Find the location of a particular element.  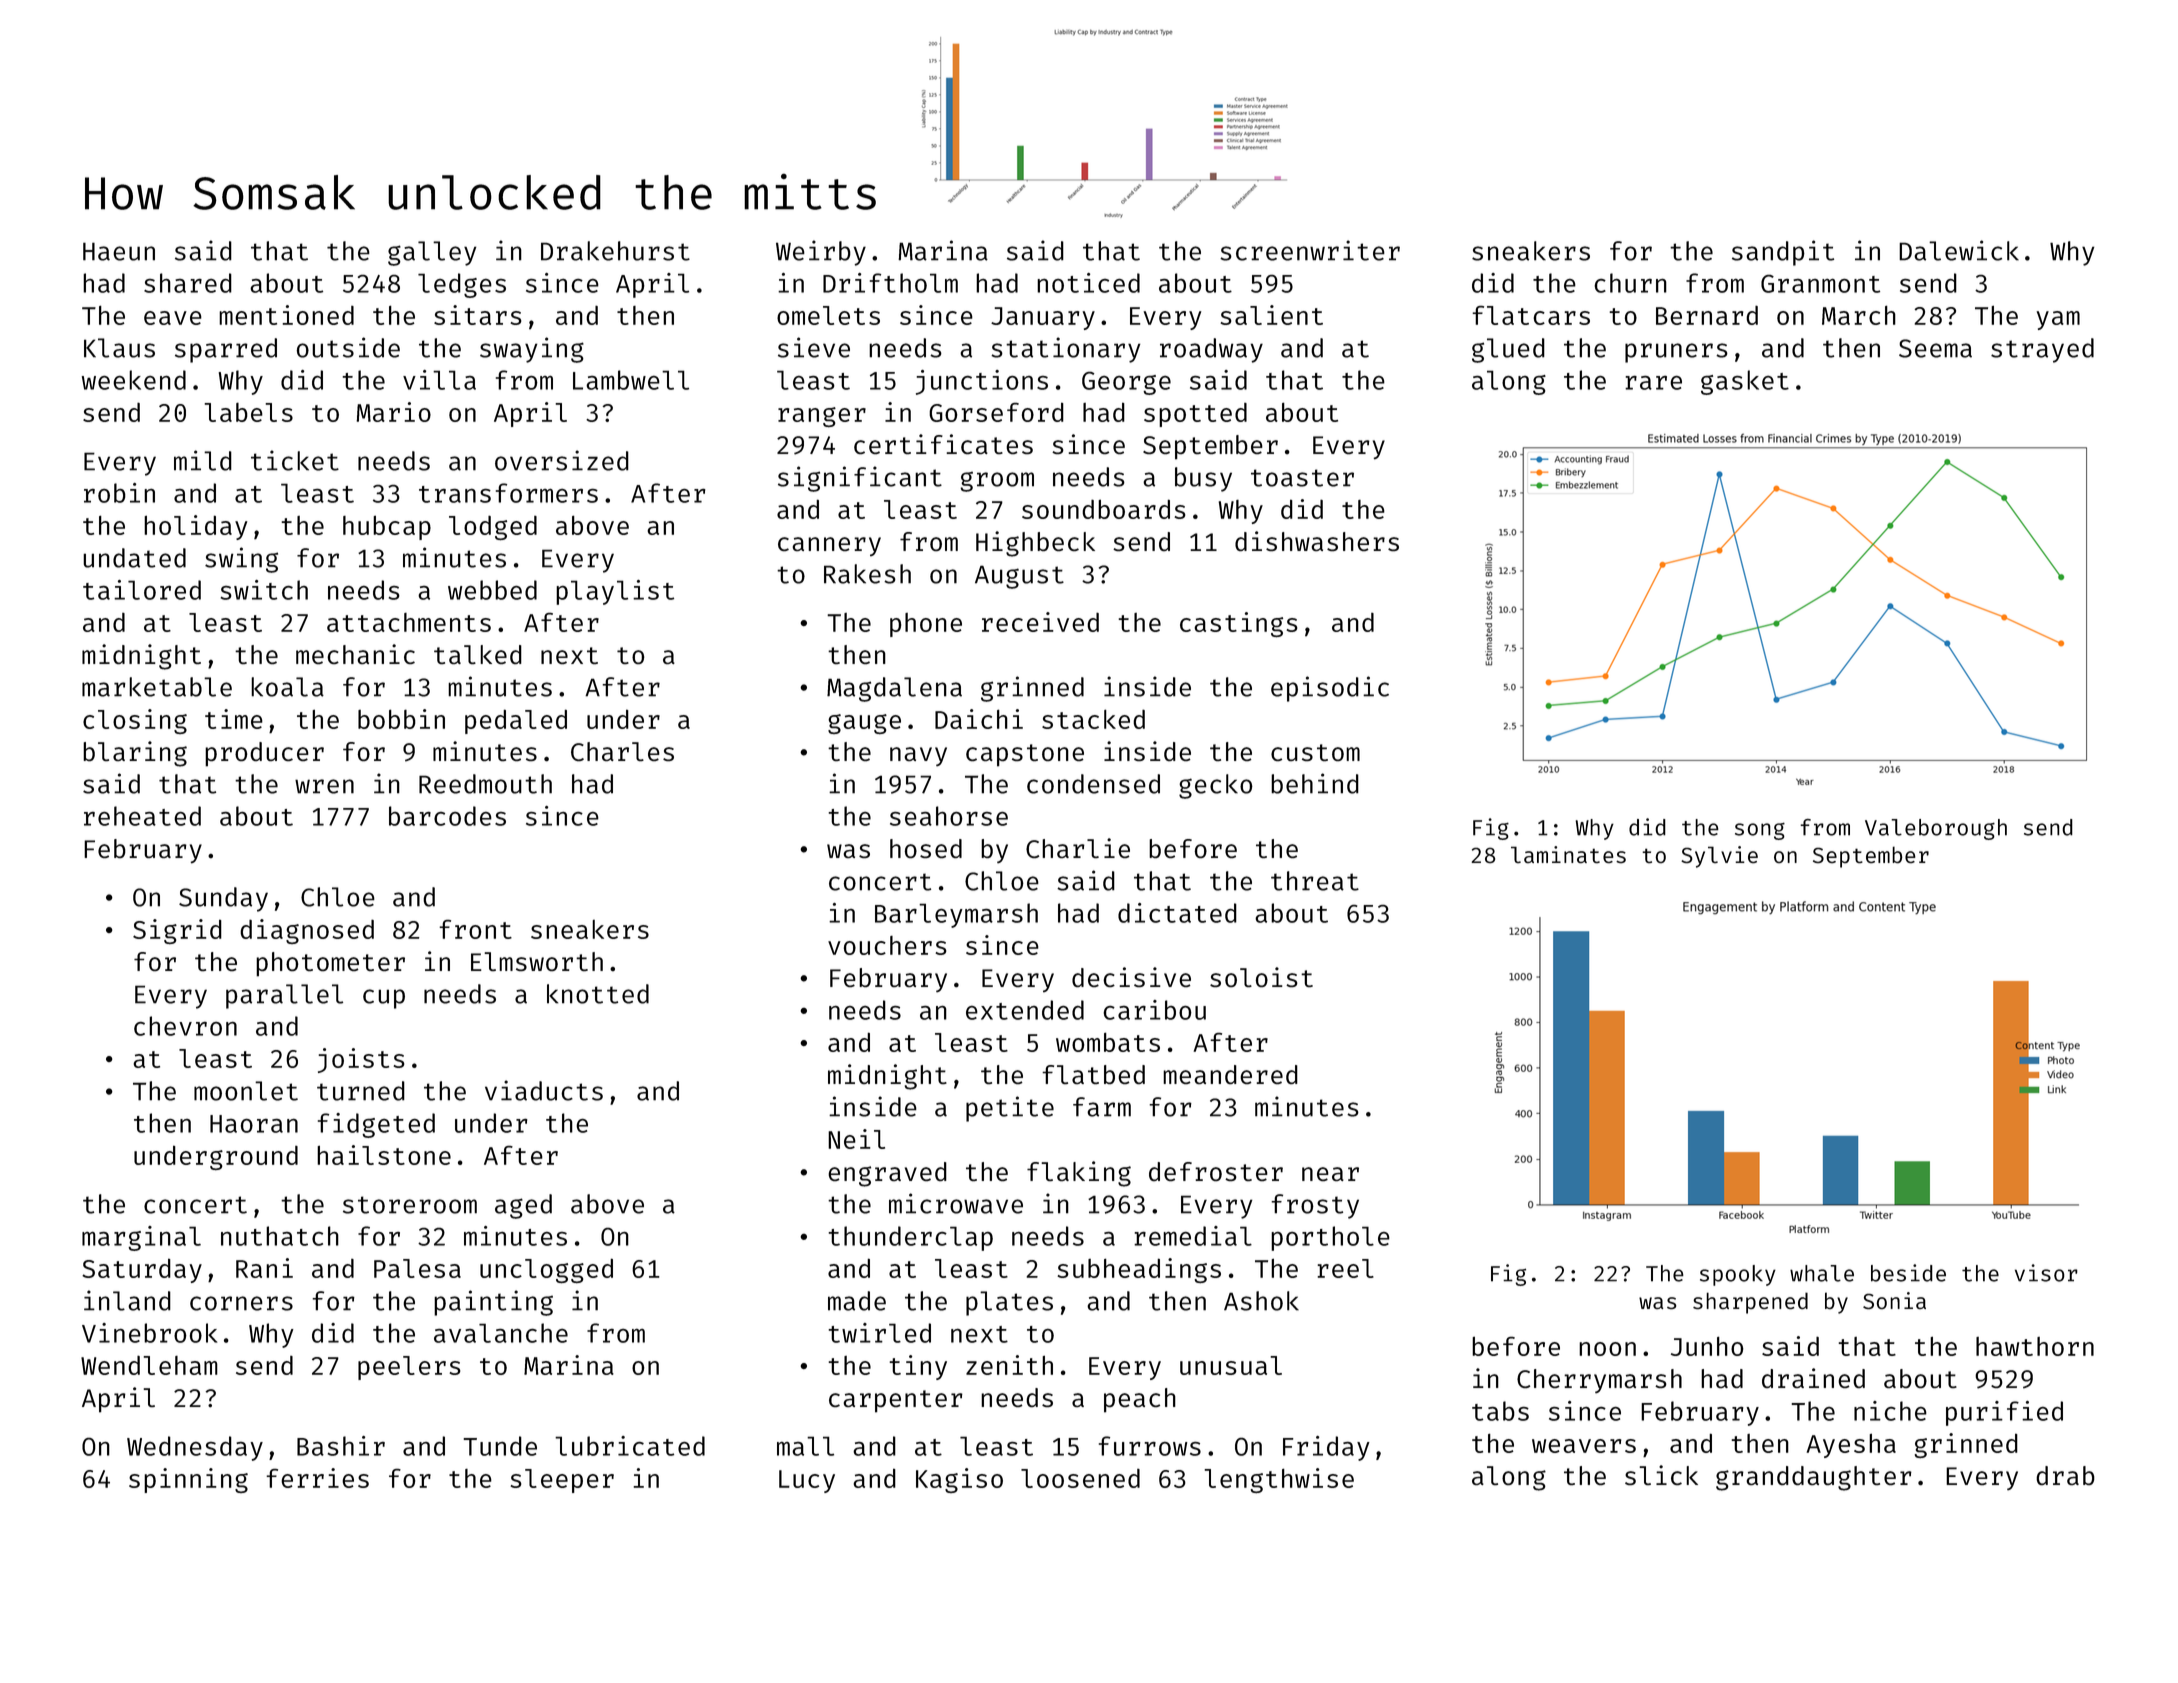

granddaughter is located at coordinates (1814, 1478).
